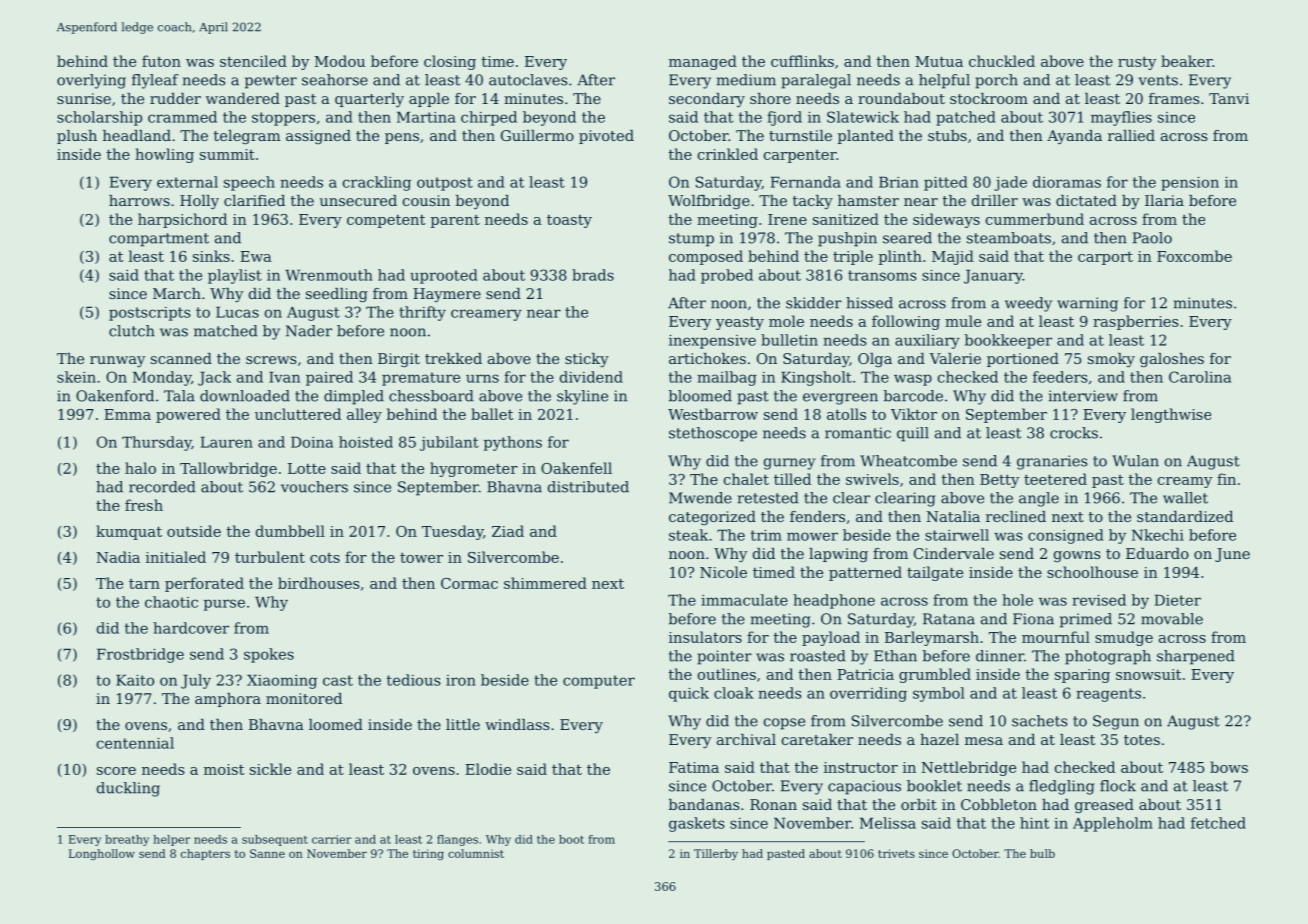 This screenshot has height=924, width=1308. What do you see at coordinates (587, 360) in the screenshot?
I see `sticky` at bounding box center [587, 360].
